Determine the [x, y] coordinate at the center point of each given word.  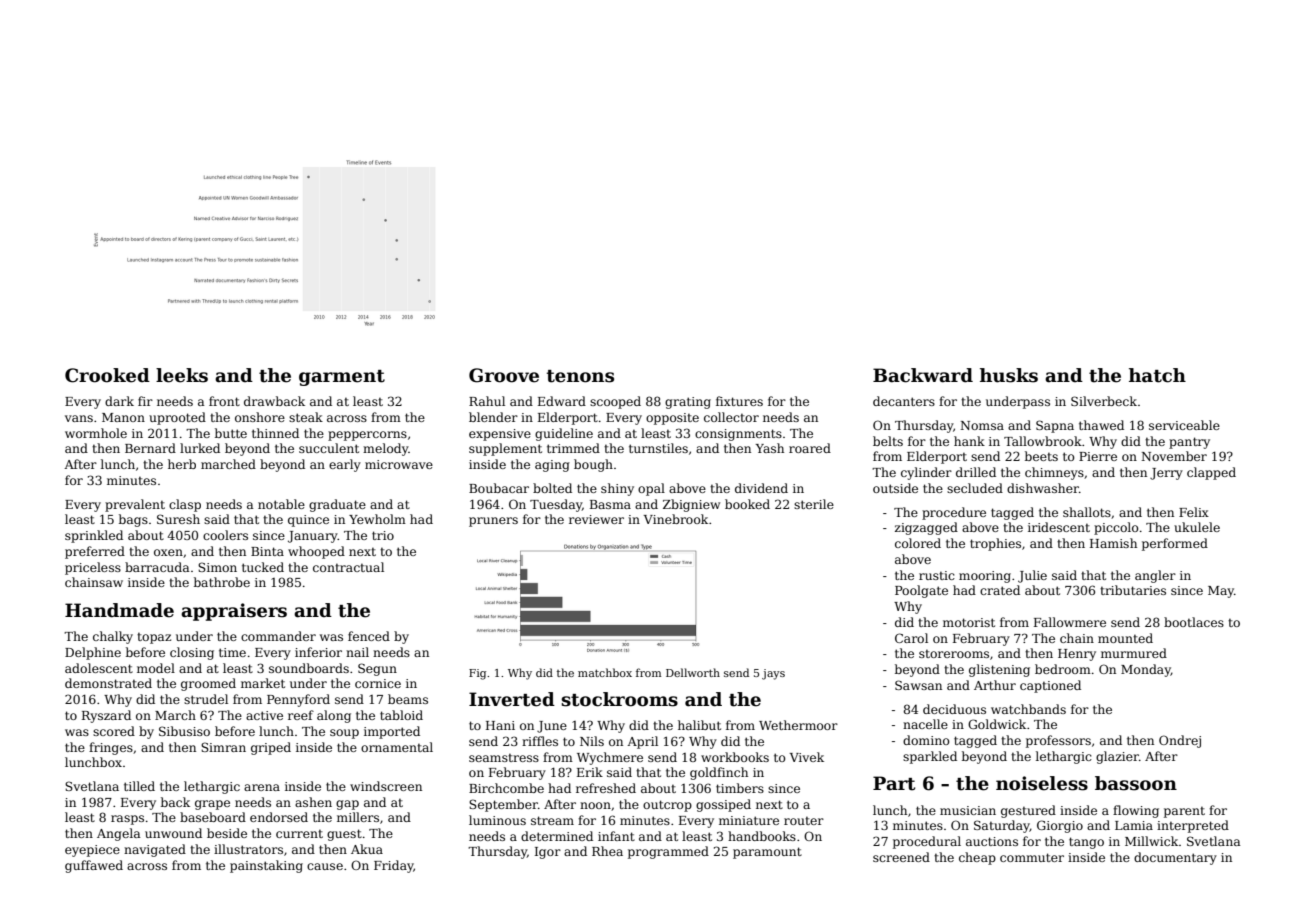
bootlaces [1194, 622]
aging [552, 466]
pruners [493, 522]
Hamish [1113, 543]
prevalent [135, 505]
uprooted [177, 418]
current [299, 834]
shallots [1087, 512]
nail [357, 652]
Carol [911, 638]
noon [595, 805]
